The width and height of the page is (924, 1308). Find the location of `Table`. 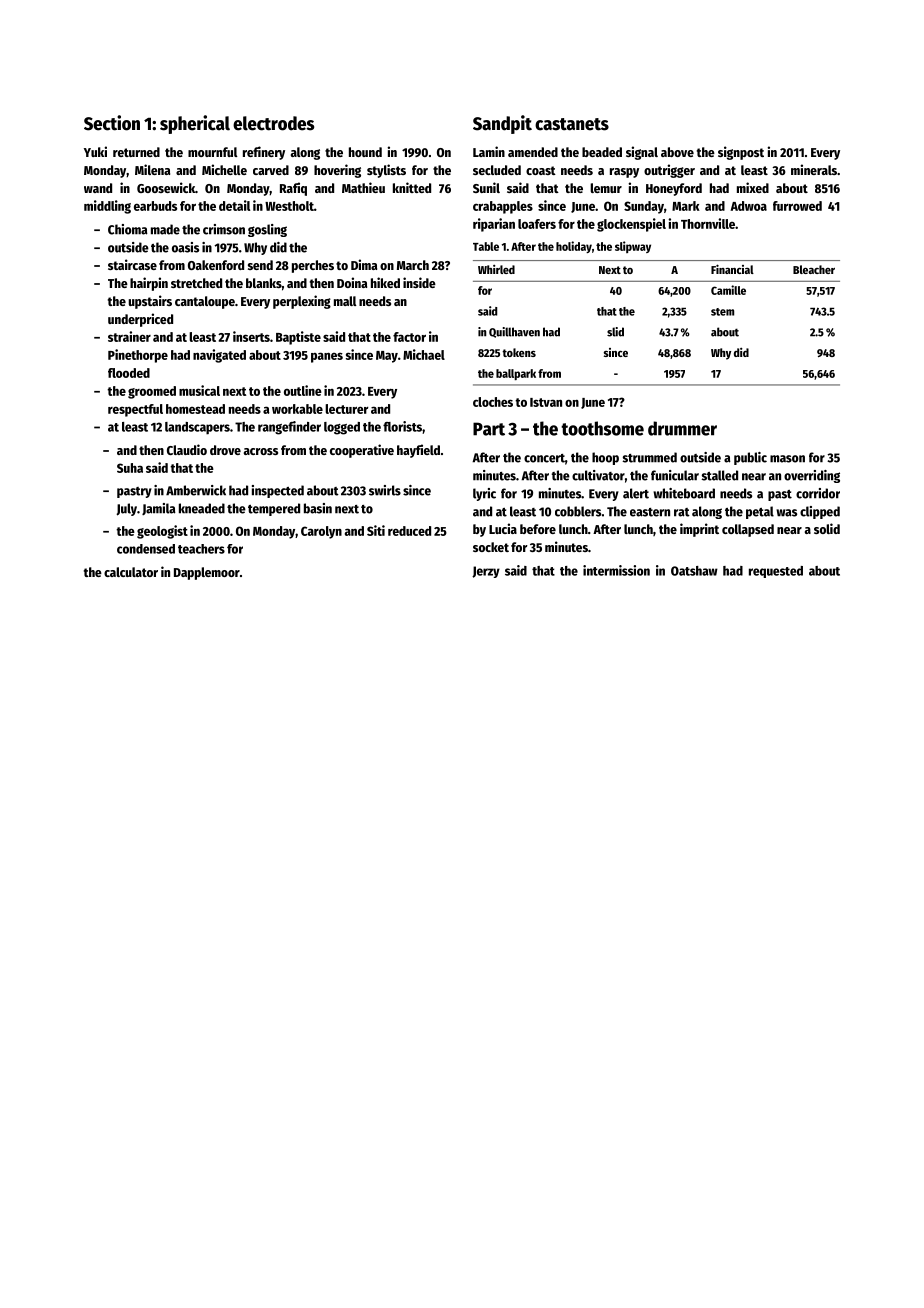

Table is located at coordinates (486, 246).
